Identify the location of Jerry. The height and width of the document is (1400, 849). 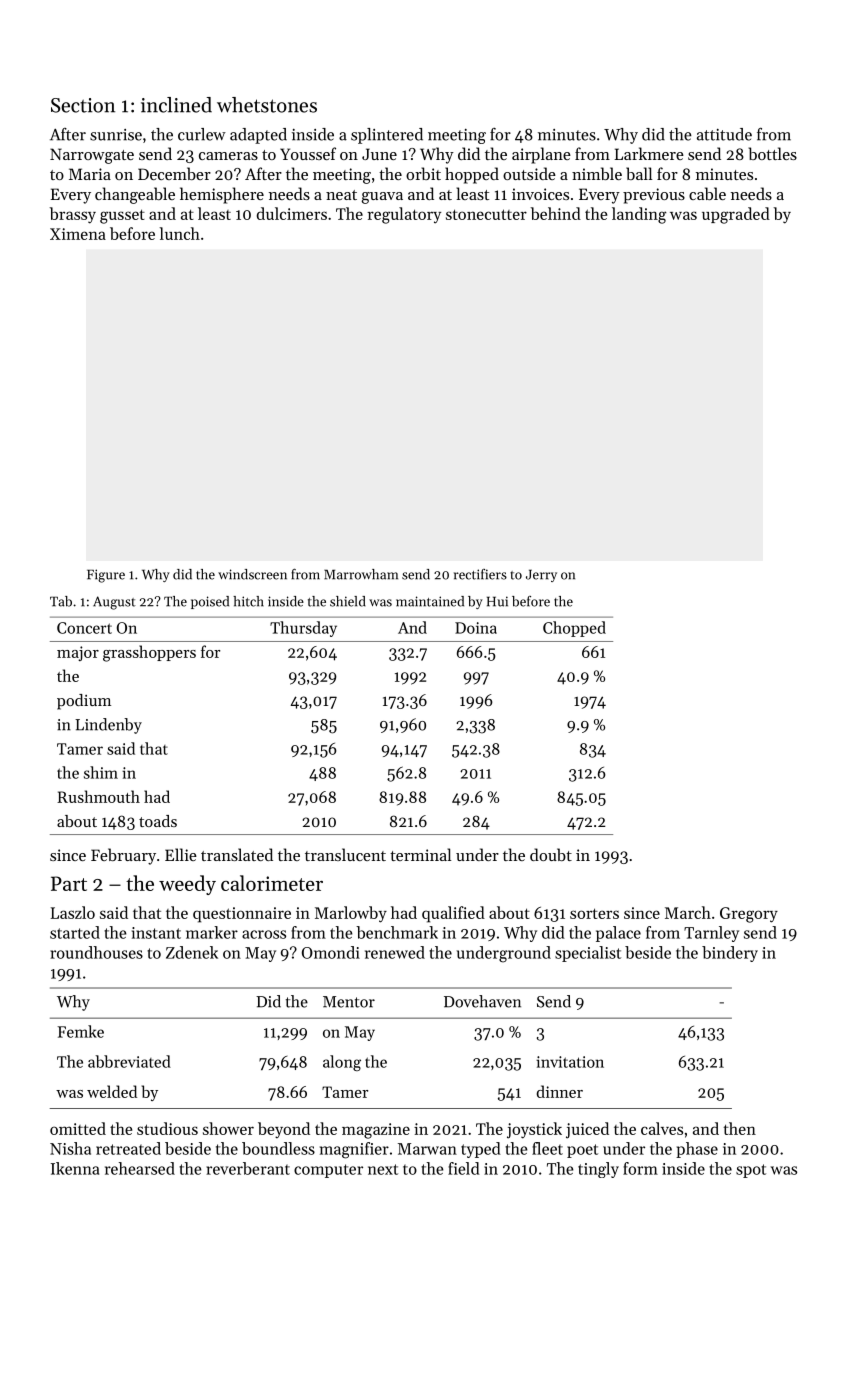
(541, 575).
